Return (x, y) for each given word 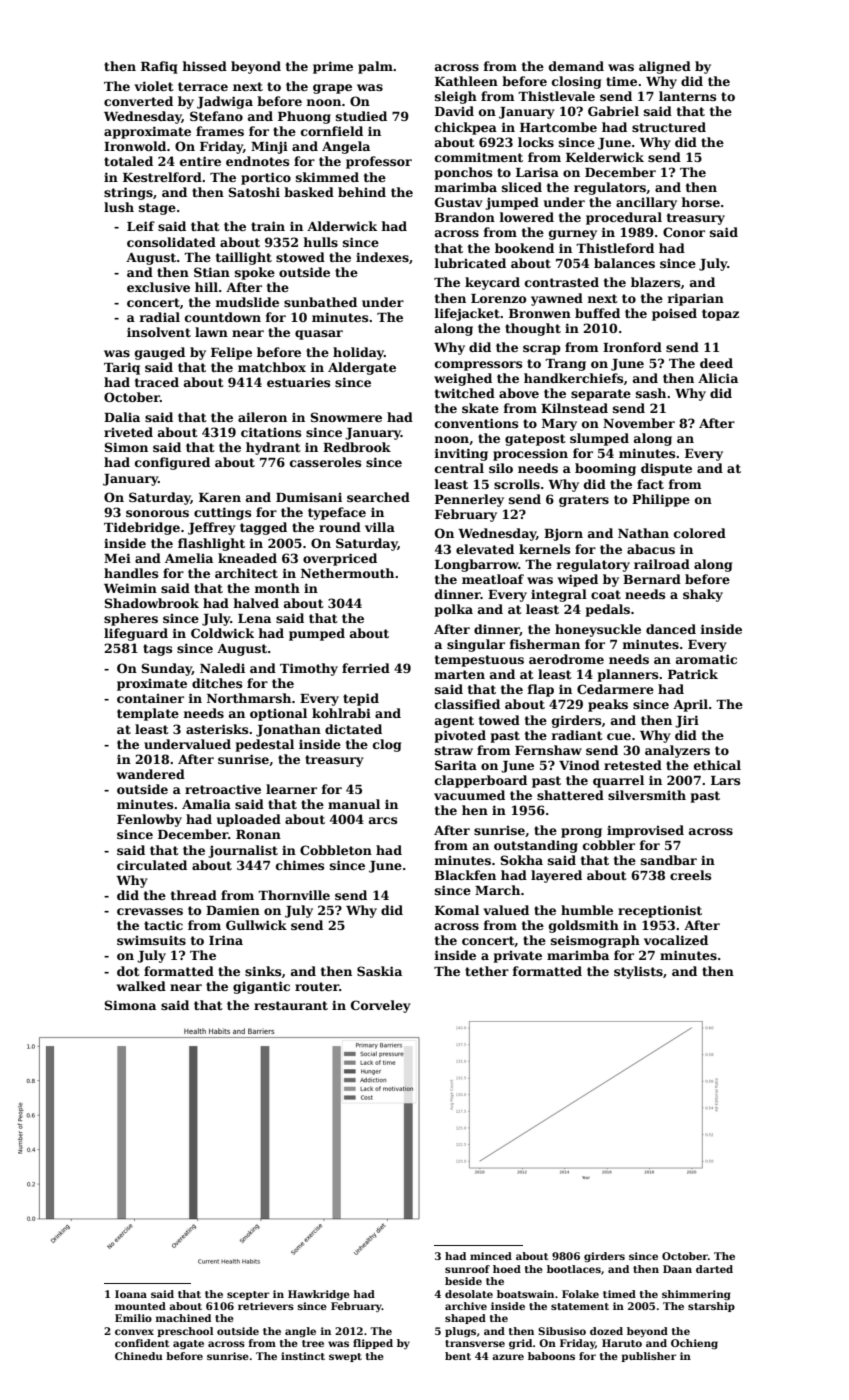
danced (671, 629)
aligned (665, 67)
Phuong (304, 117)
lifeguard (136, 634)
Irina (226, 940)
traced (157, 382)
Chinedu (139, 1356)
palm (375, 67)
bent (458, 1356)
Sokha (522, 860)
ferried (366, 668)
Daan (677, 1269)
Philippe (661, 500)
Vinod (579, 765)
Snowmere (346, 417)
